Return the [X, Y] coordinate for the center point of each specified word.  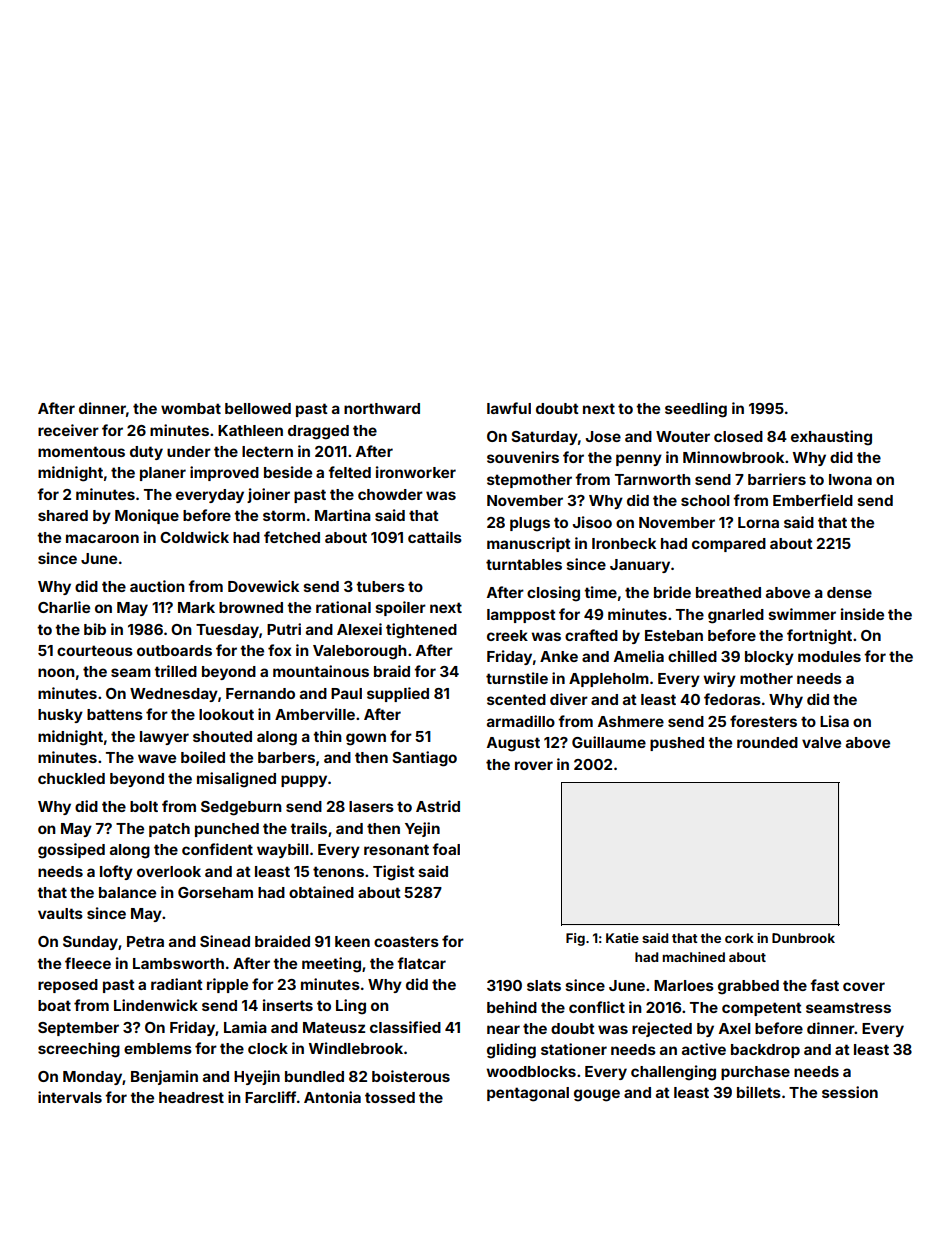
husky [60, 716]
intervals [70, 1097]
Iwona [850, 479]
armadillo [521, 721]
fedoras [732, 699]
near [503, 1029]
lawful [509, 408]
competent [762, 1009]
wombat [191, 408]
